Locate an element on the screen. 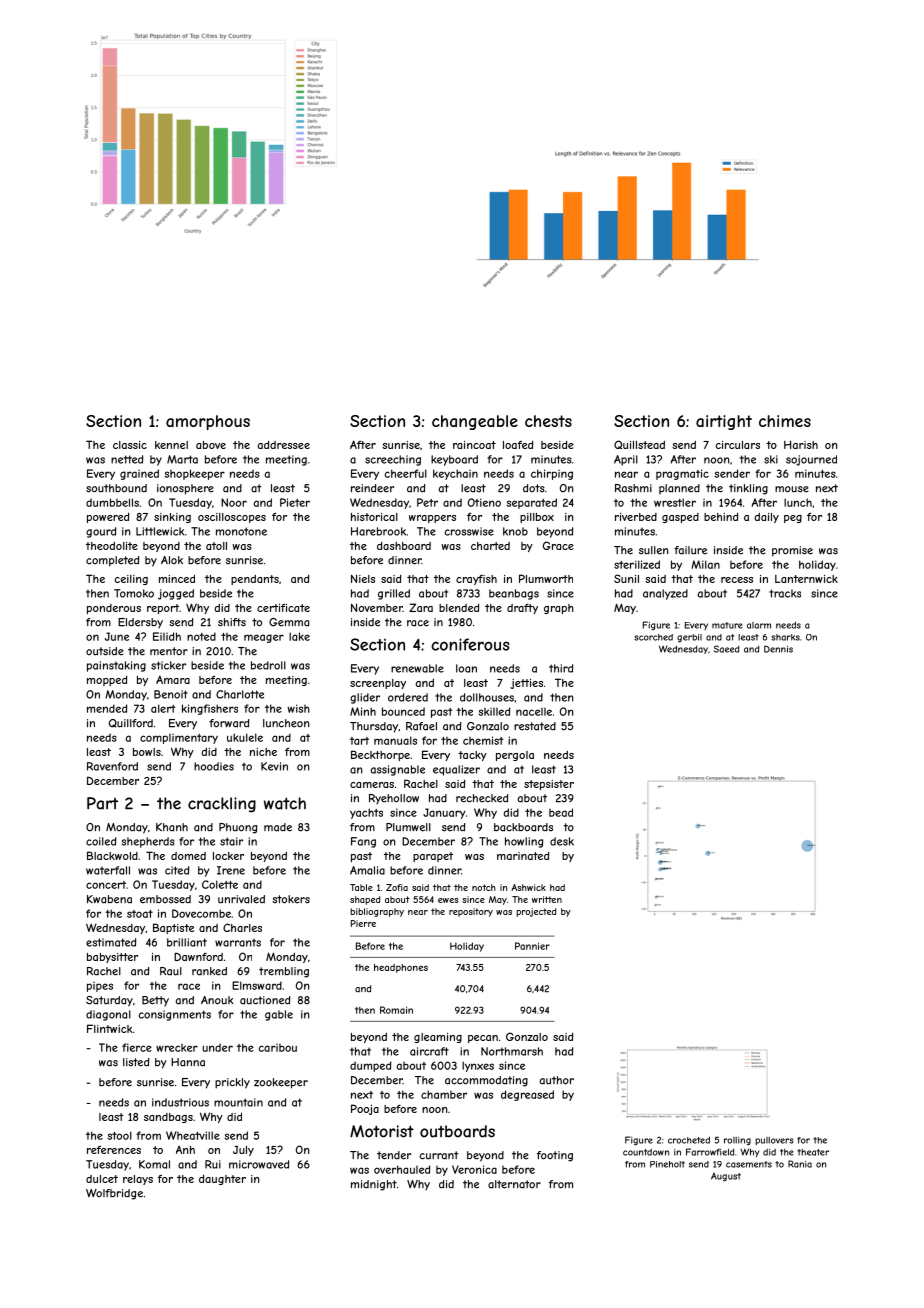 The width and height of the screenshot is (924, 1308). daughter is located at coordinates (222, 1180).
